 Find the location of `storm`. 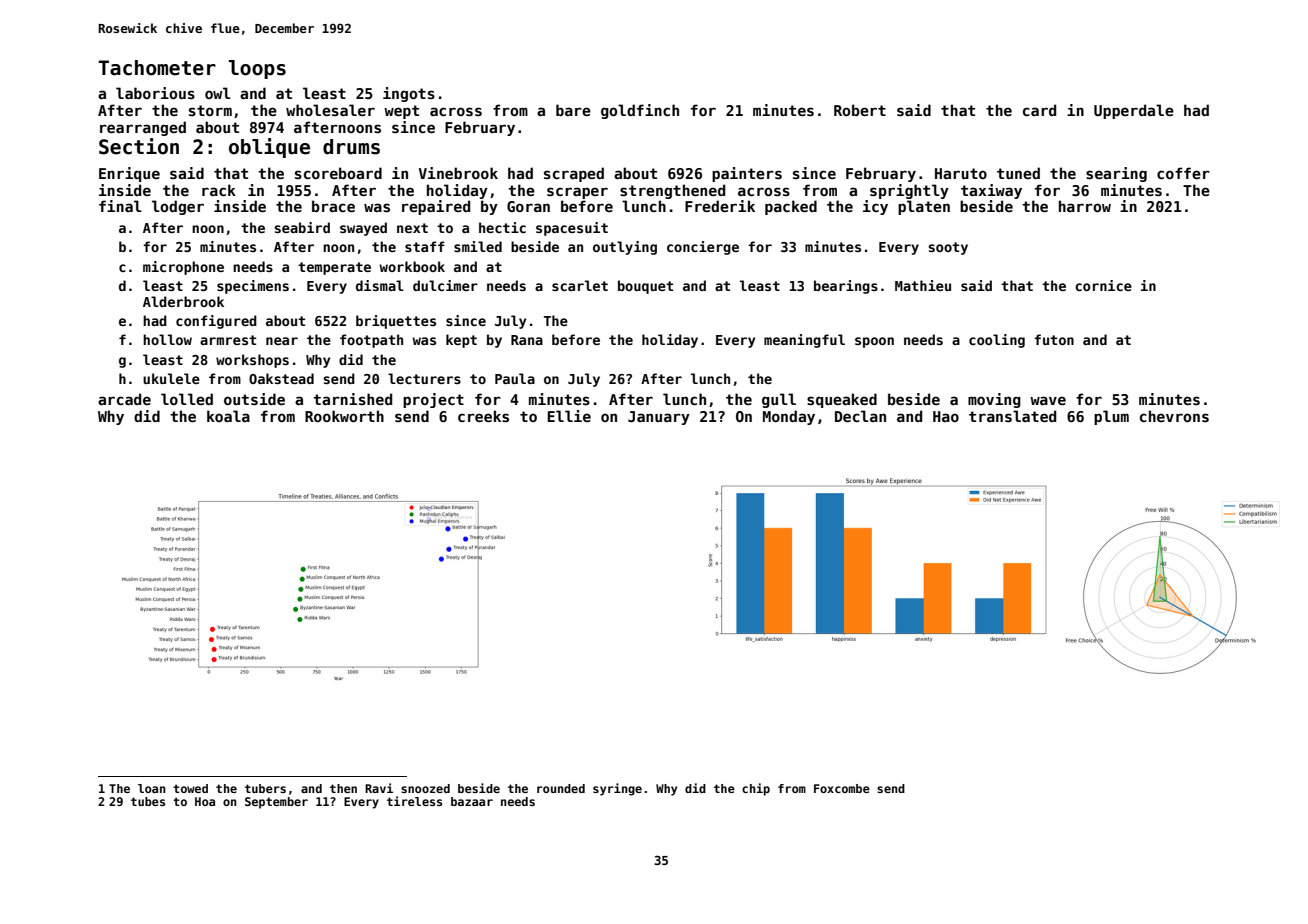

storm is located at coordinates (210, 110).
